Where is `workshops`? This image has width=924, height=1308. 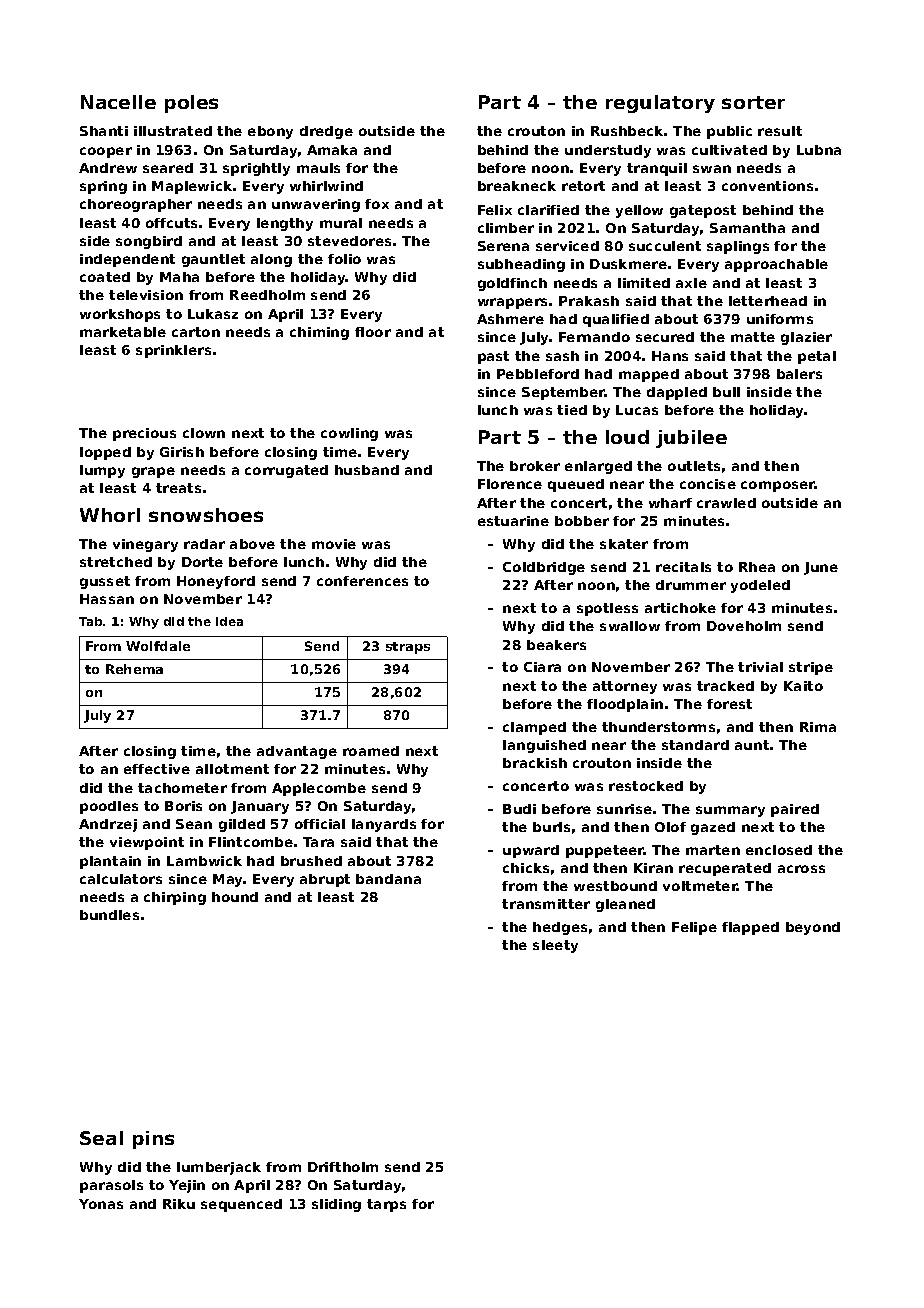
workshops is located at coordinates (120, 315).
